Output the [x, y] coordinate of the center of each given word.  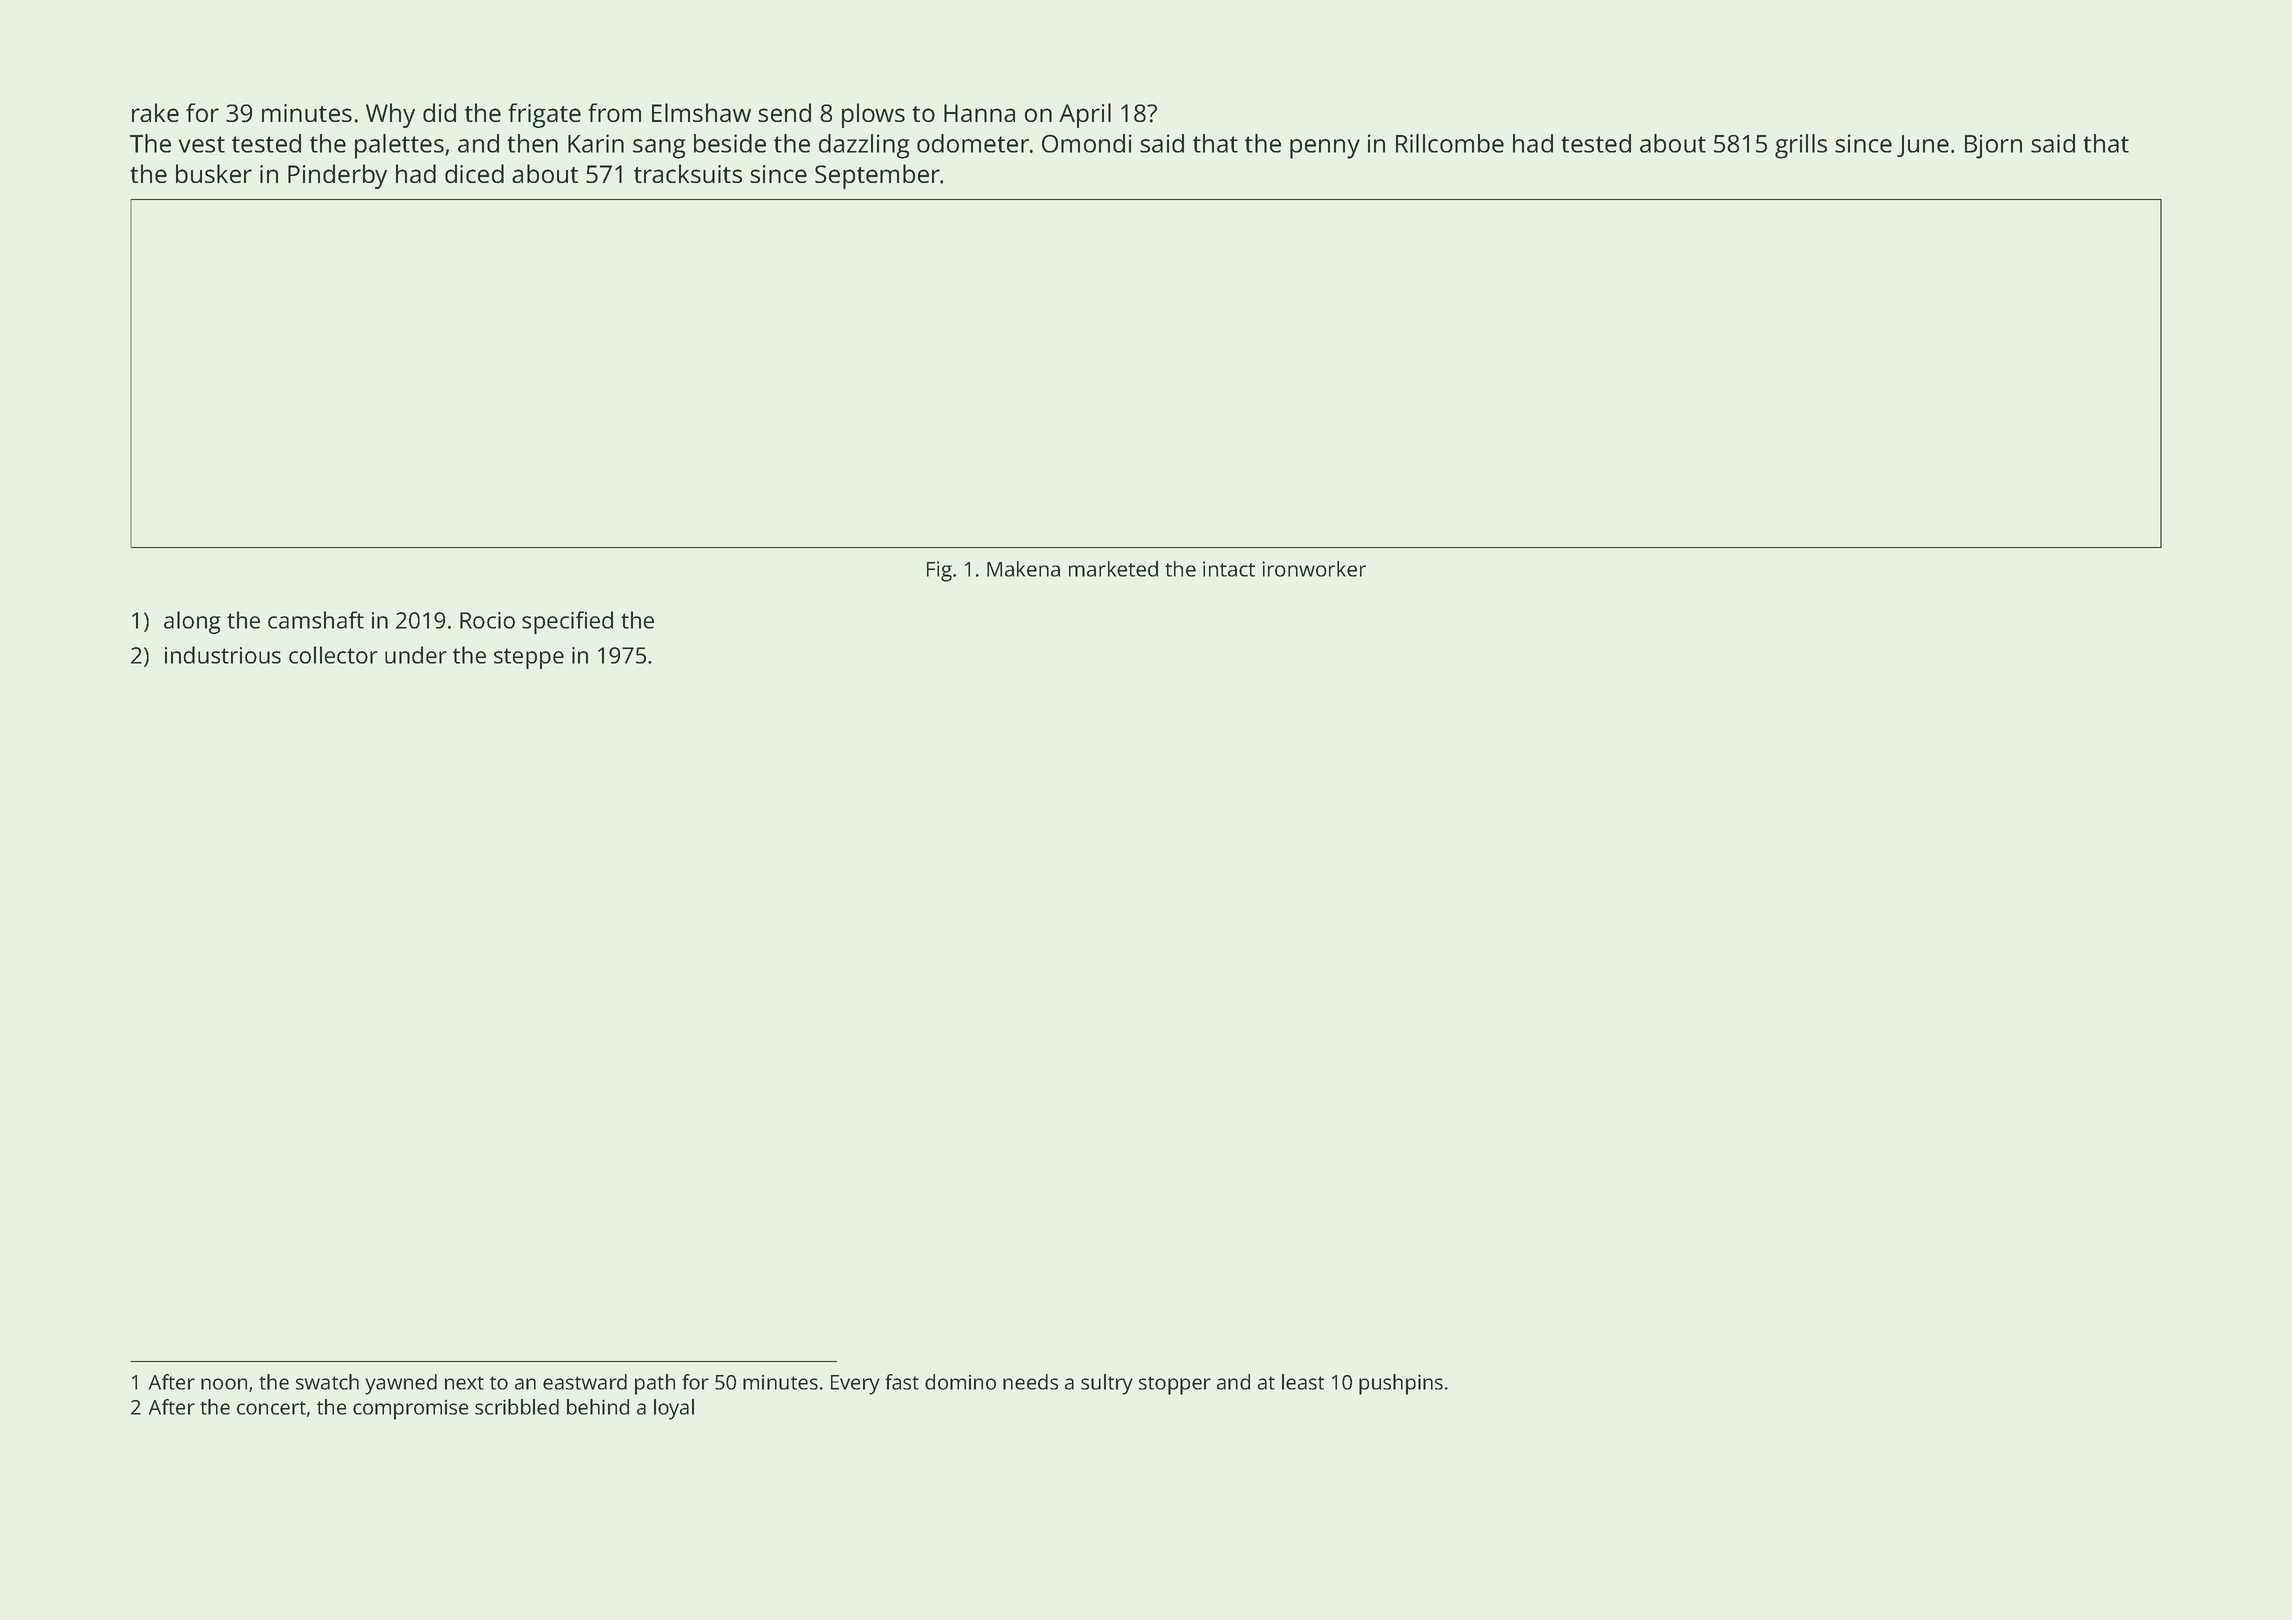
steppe [529, 658]
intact [1229, 569]
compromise [410, 1410]
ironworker [1314, 569]
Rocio [487, 620]
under [416, 655]
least [1303, 1382]
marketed [1113, 569]
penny [1325, 149]
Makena [1023, 569]
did [439, 112]
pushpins [1401, 1384]
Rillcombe [1450, 143]
